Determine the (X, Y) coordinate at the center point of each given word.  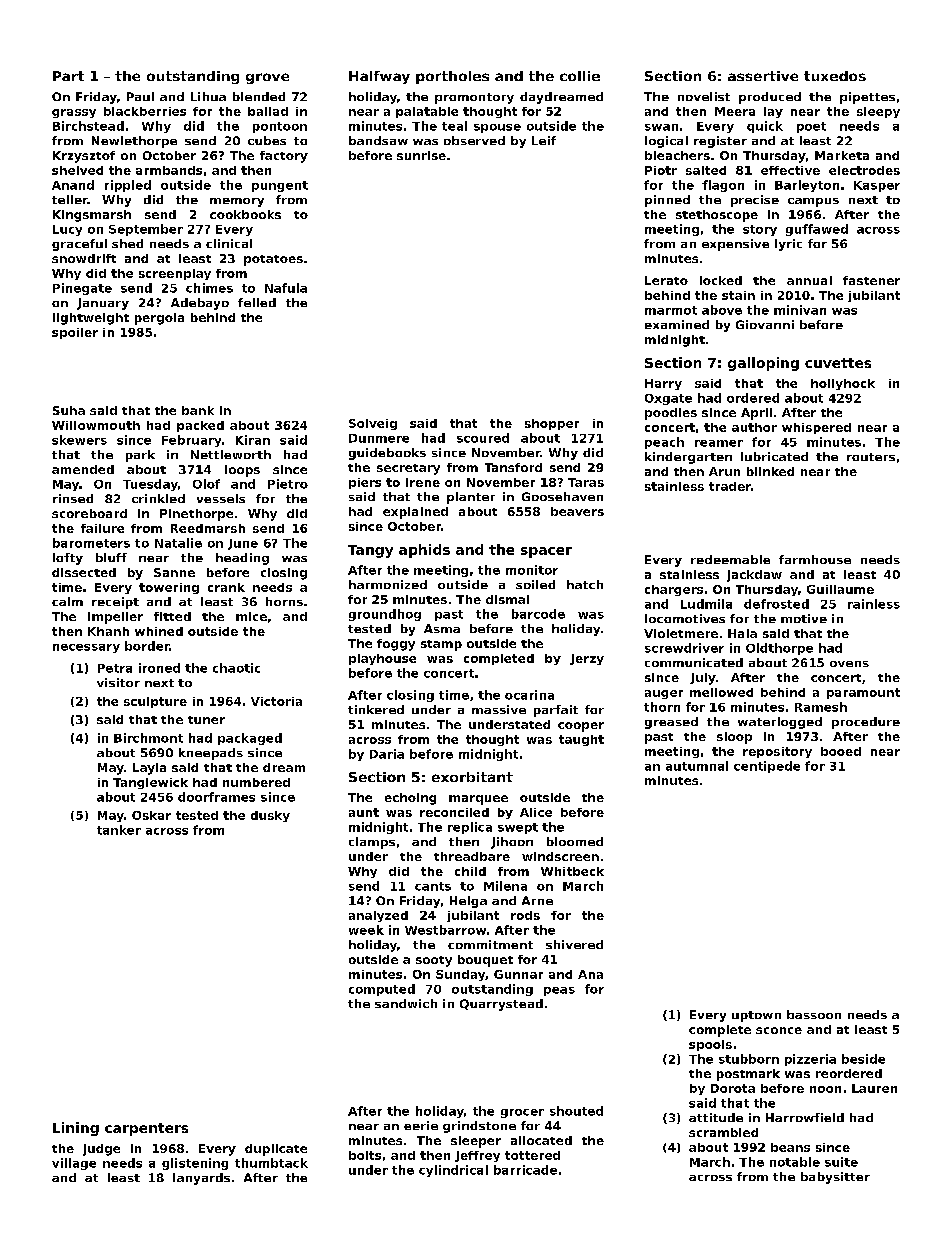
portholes (452, 77)
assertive (763, 76)
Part (68, 76)
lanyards (201, 1179)
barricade (525, 1170)
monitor (532, 570)
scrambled (723, 1132)
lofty (68, 559)
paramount (863, 693)
